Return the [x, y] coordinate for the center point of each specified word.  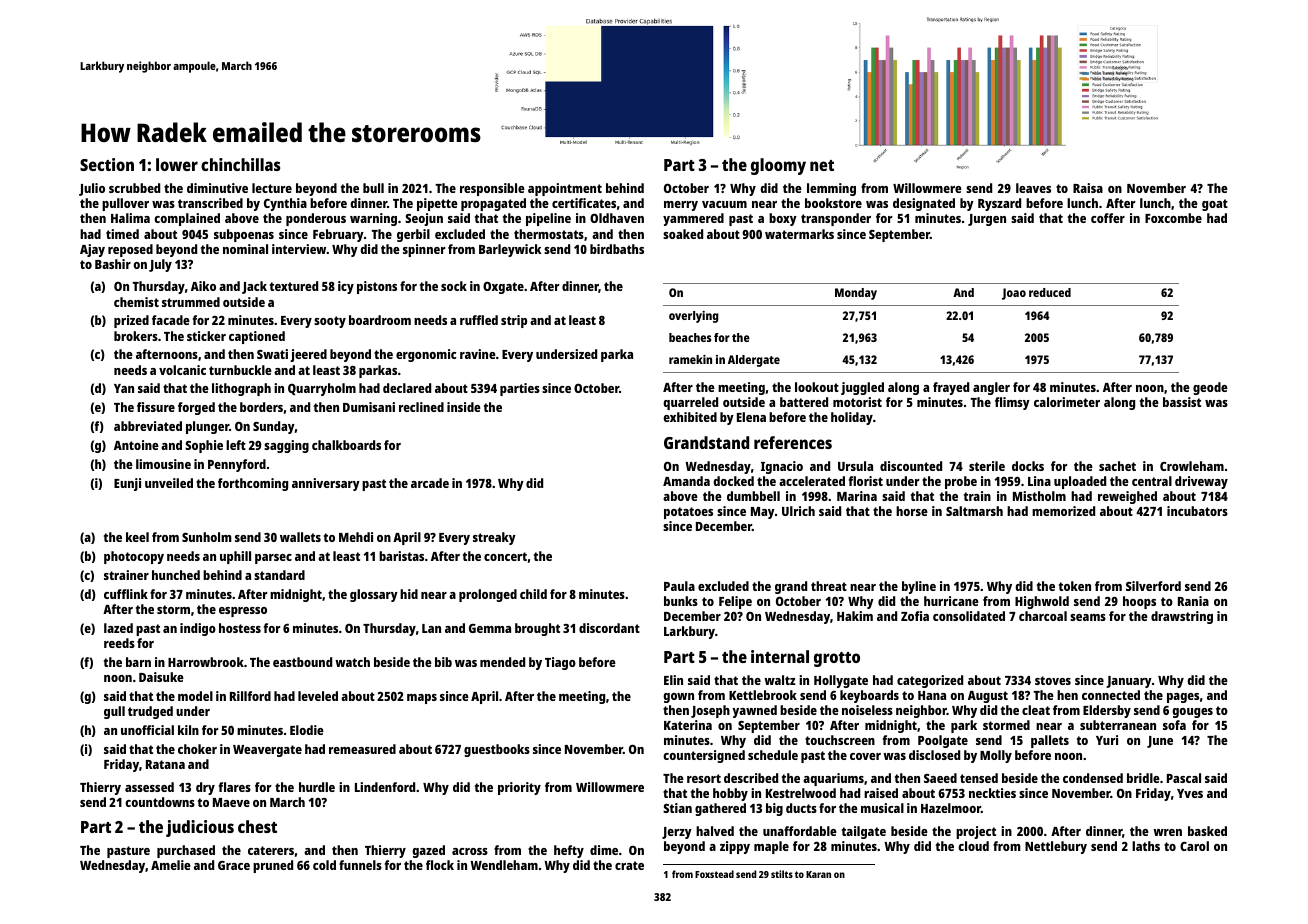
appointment [565, 189]
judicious [200, 828]
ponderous [316, 219]
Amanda [686, 481]
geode [1210, 388]
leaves [1033, 188]
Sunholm [207, 537]
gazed [428, 851]
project [976, 832]
